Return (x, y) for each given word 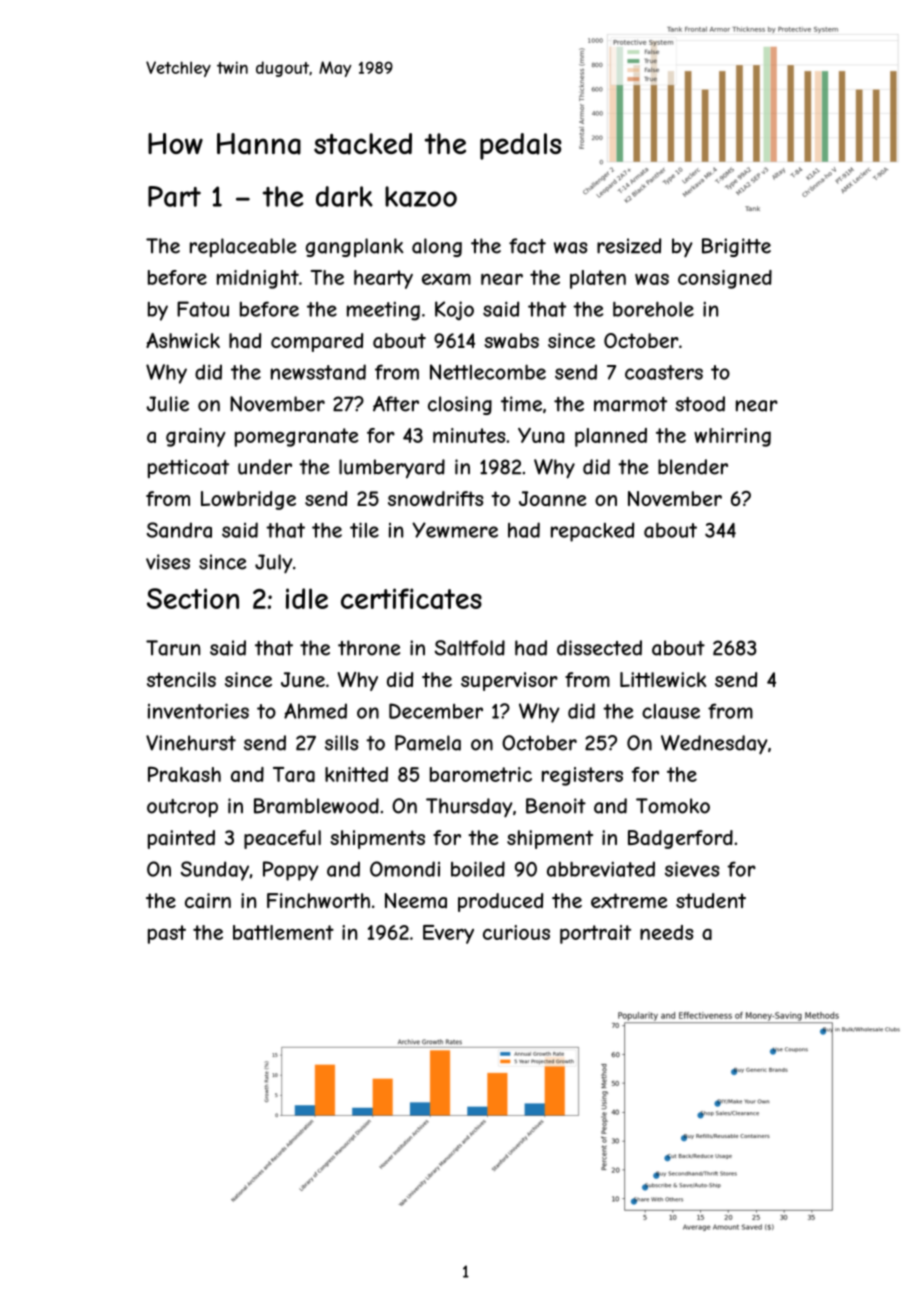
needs (667, 932)
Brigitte (736, 247)
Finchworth (318, 900)
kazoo (421, 196)
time (521, 404)
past (167, 934)
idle (307, 598)
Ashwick (183, 340)
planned (611, 437)
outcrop (182, 808)
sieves (692, 869)
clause (671, 711)
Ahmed (315, 711)
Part (174, 196)
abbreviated (601, 869)
